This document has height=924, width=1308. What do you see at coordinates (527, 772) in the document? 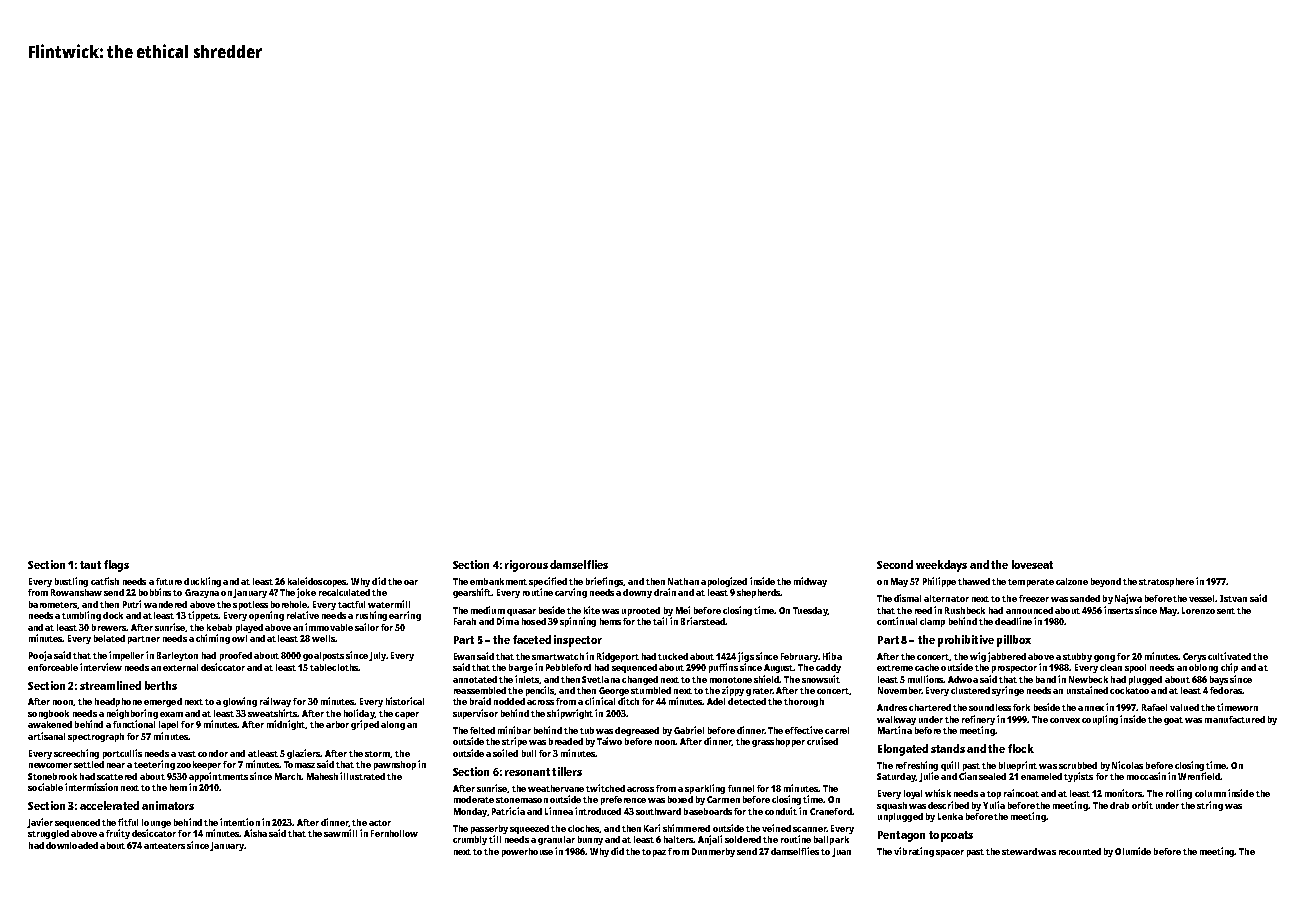
I see `resonant` at bounding box center [527, 772].
